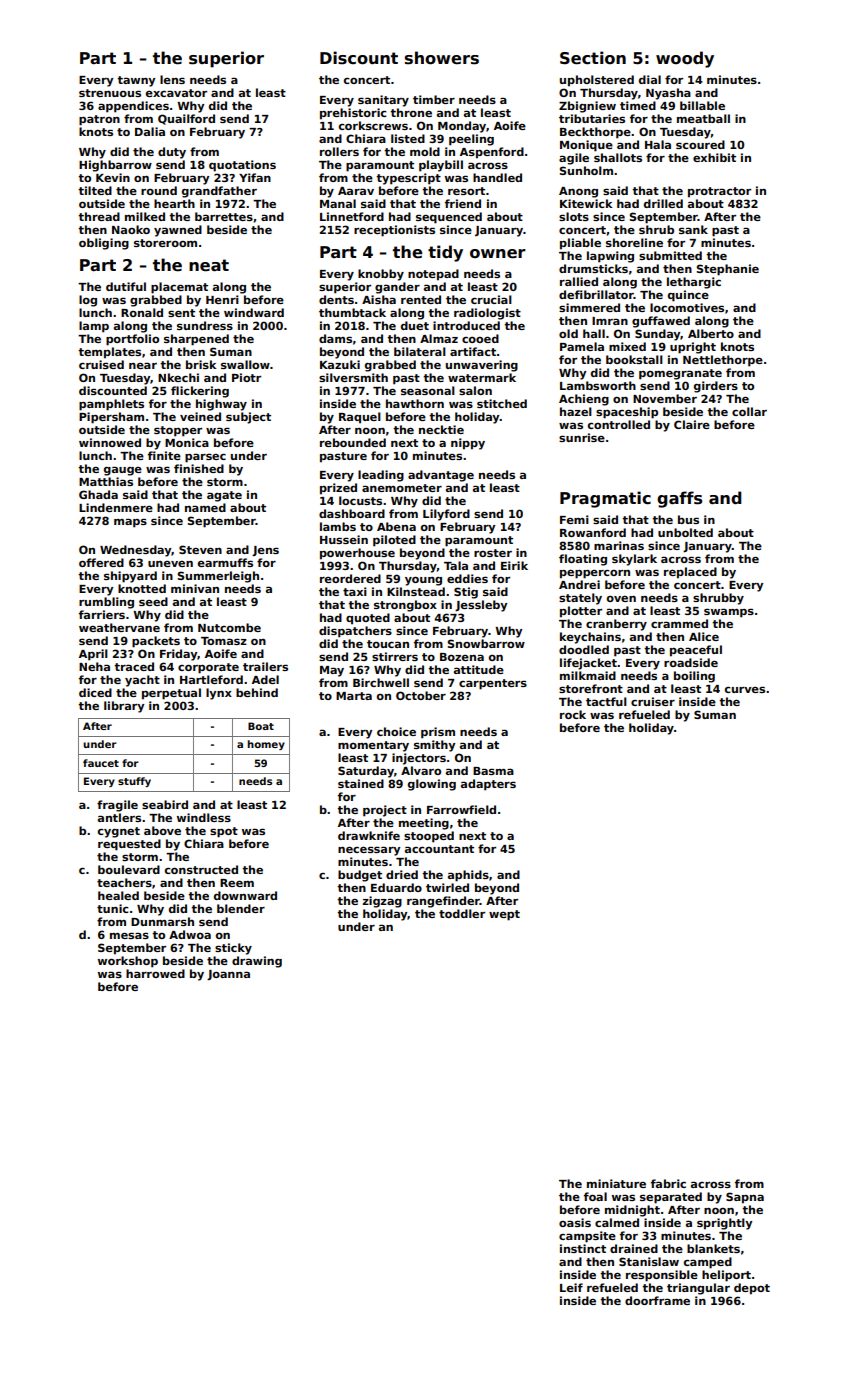 The width and height of the screenshot is (849, 1400). Describe the element at coordinates (116, 507) in the screenshot. I see `Lindenmere` at that location.
